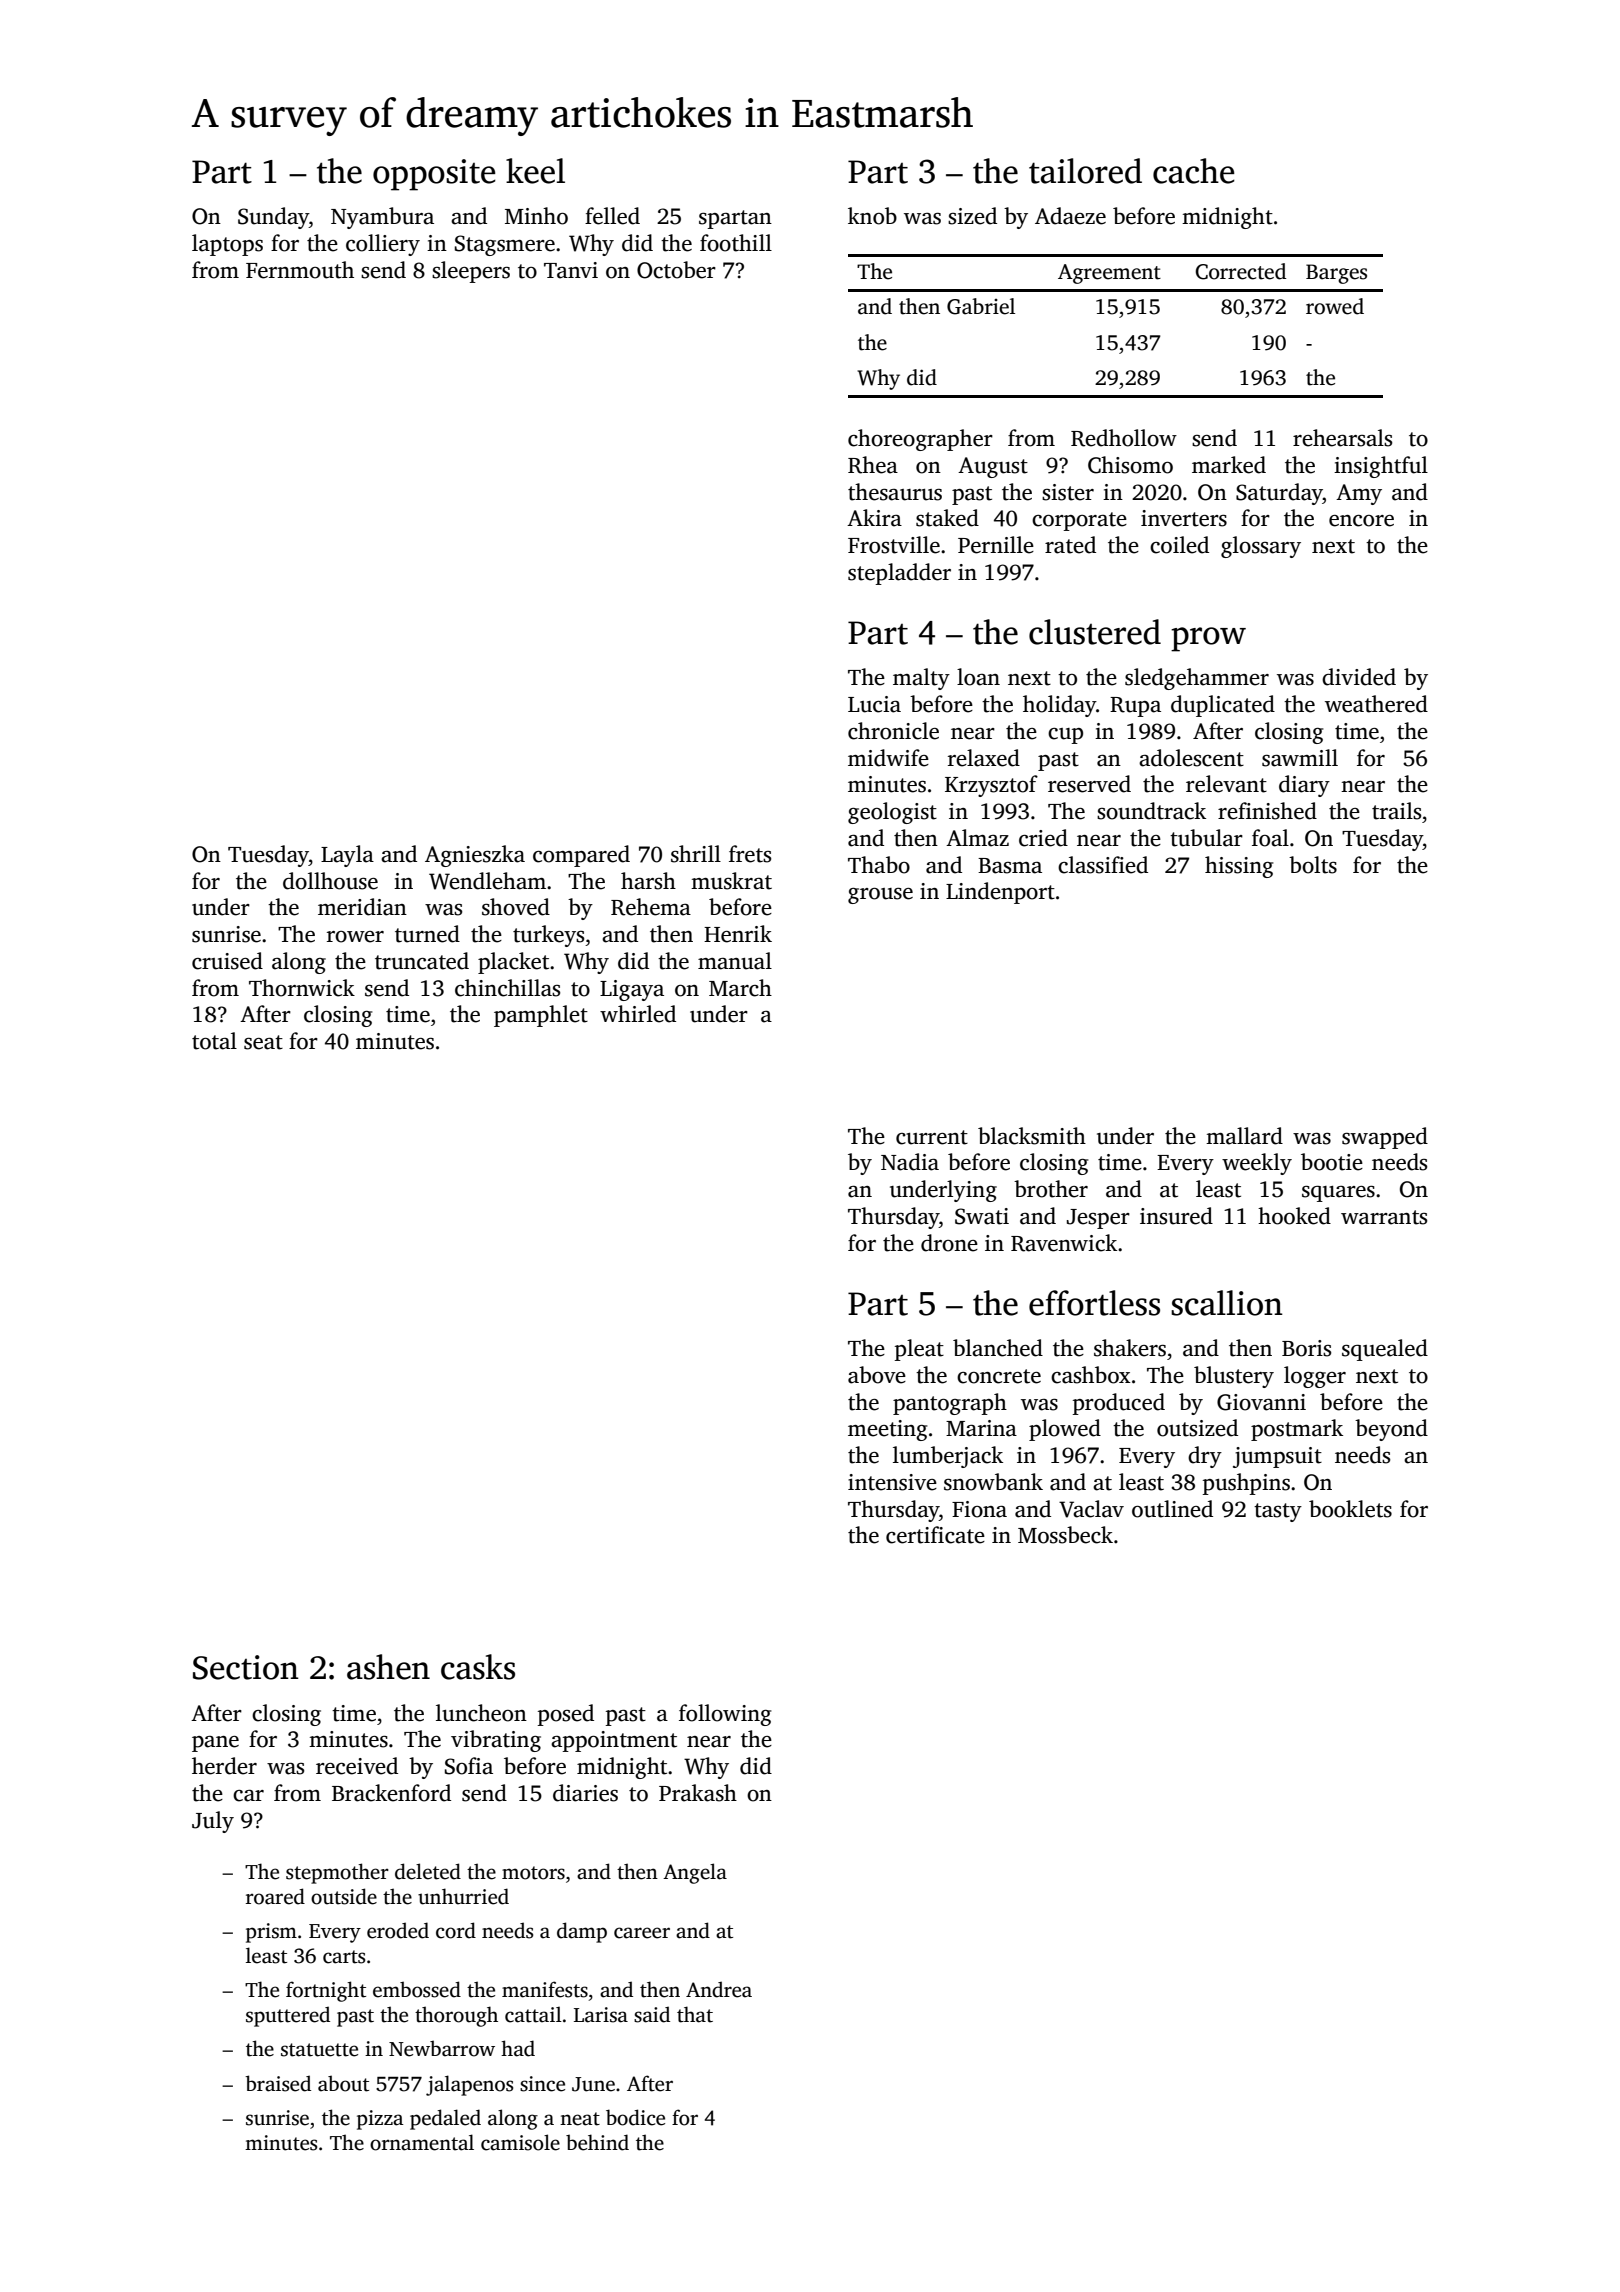  What do you see at coordinates (300, 270) in the screenshot?
I see `Fernmouth` at bounding box center [300, 270].
